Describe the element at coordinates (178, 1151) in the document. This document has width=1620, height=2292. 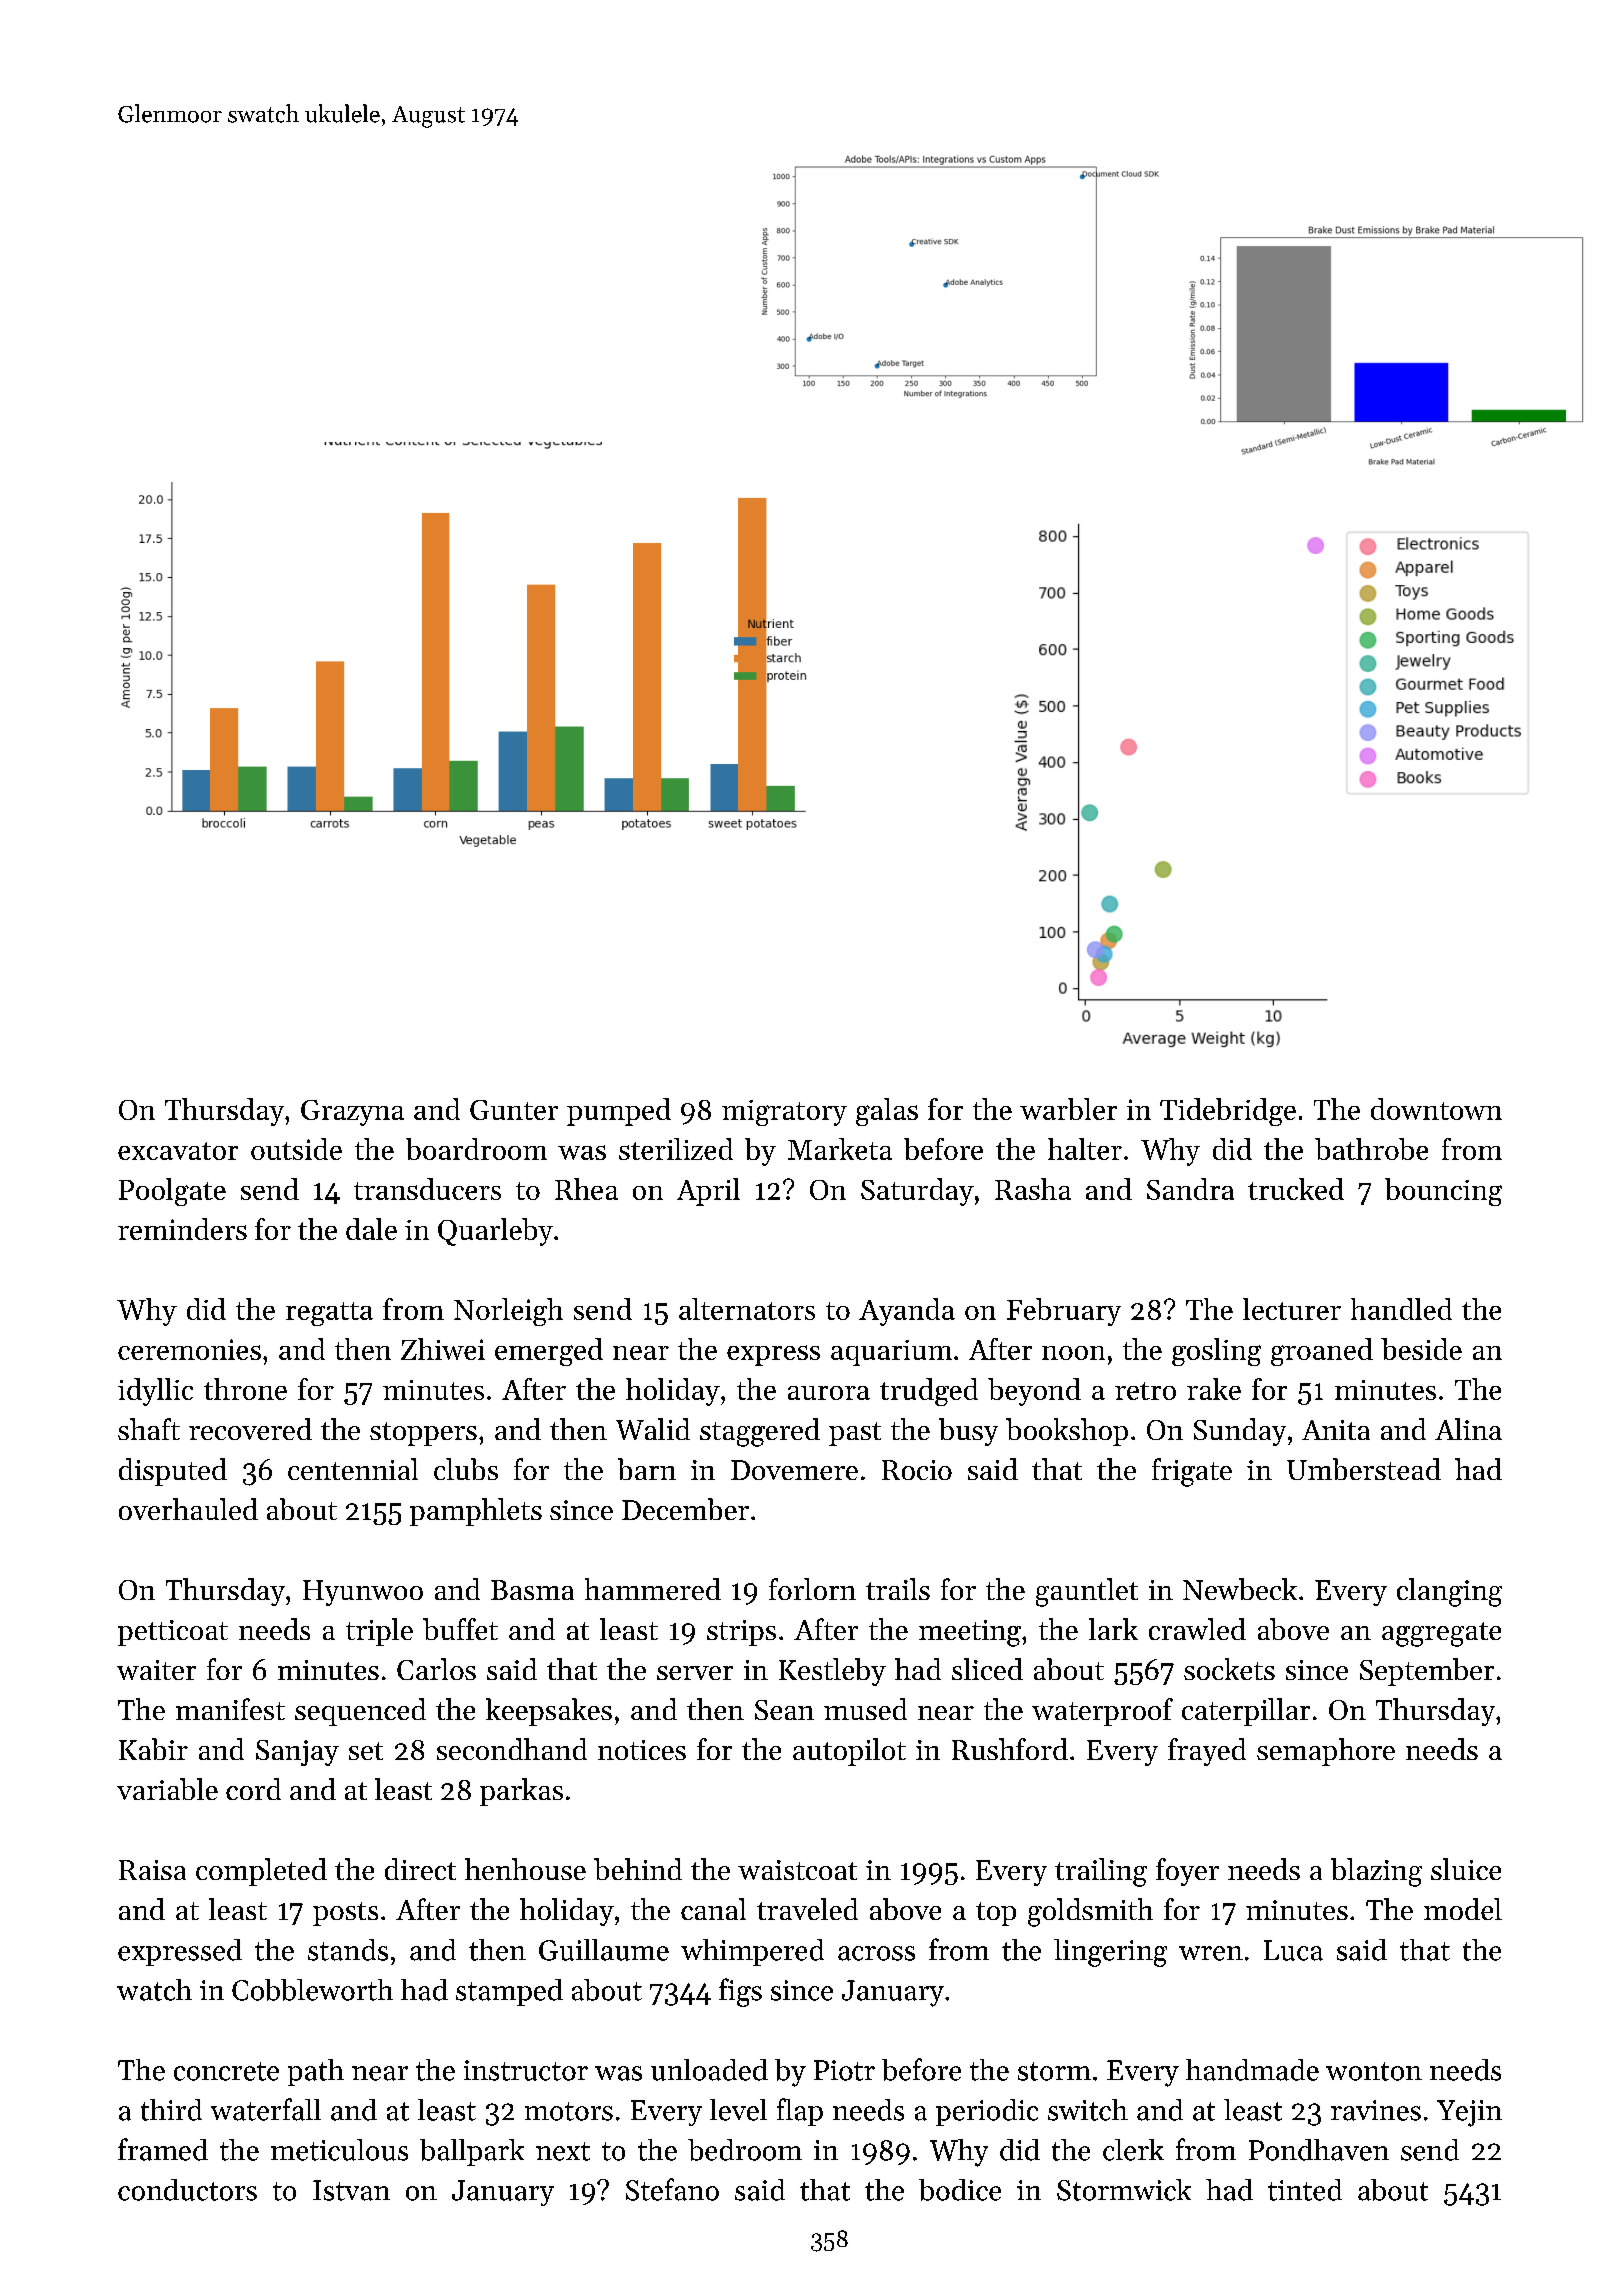
I see `excavator` at that location.
